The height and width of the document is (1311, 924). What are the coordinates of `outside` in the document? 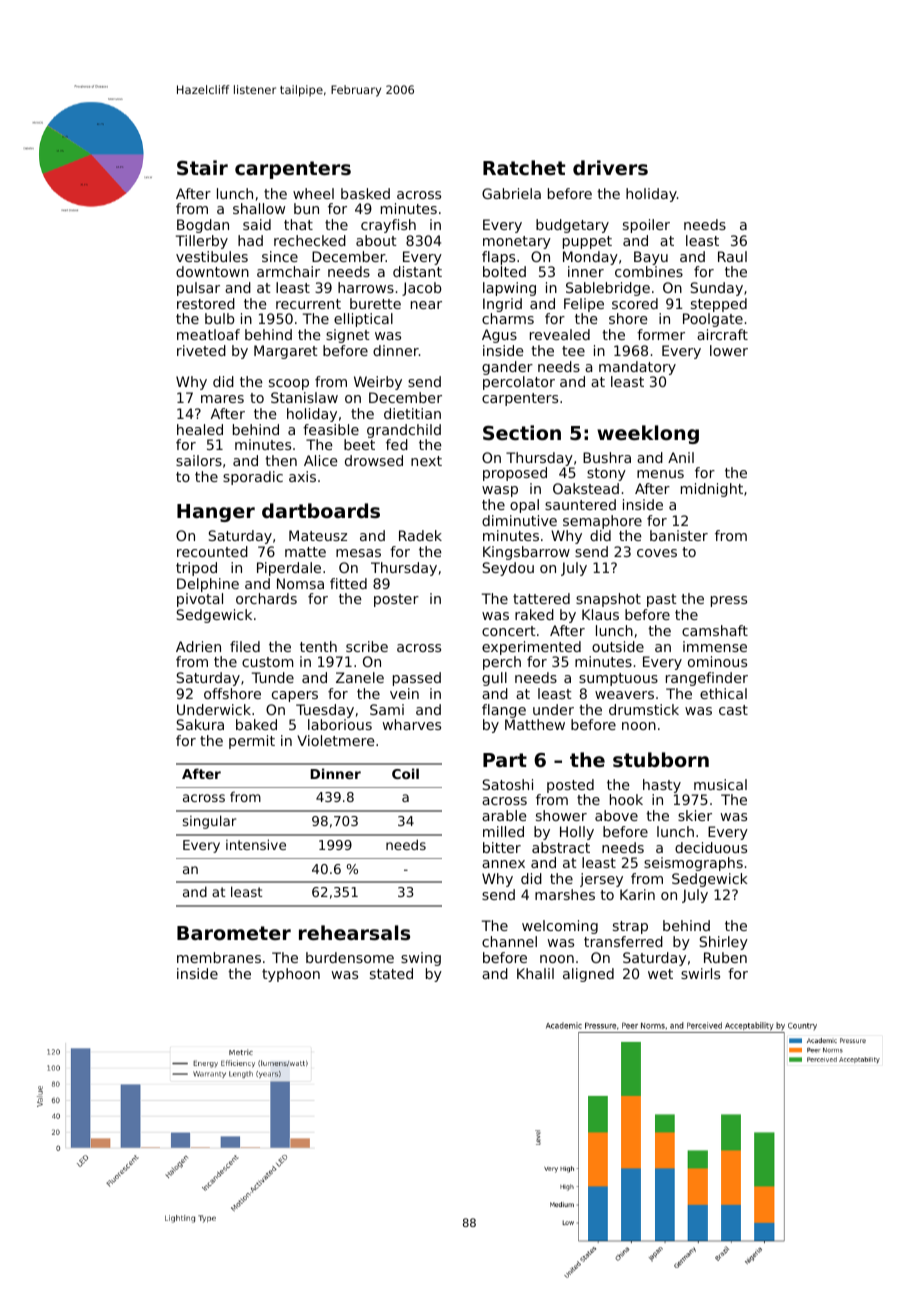 It's located at (618, 646).
